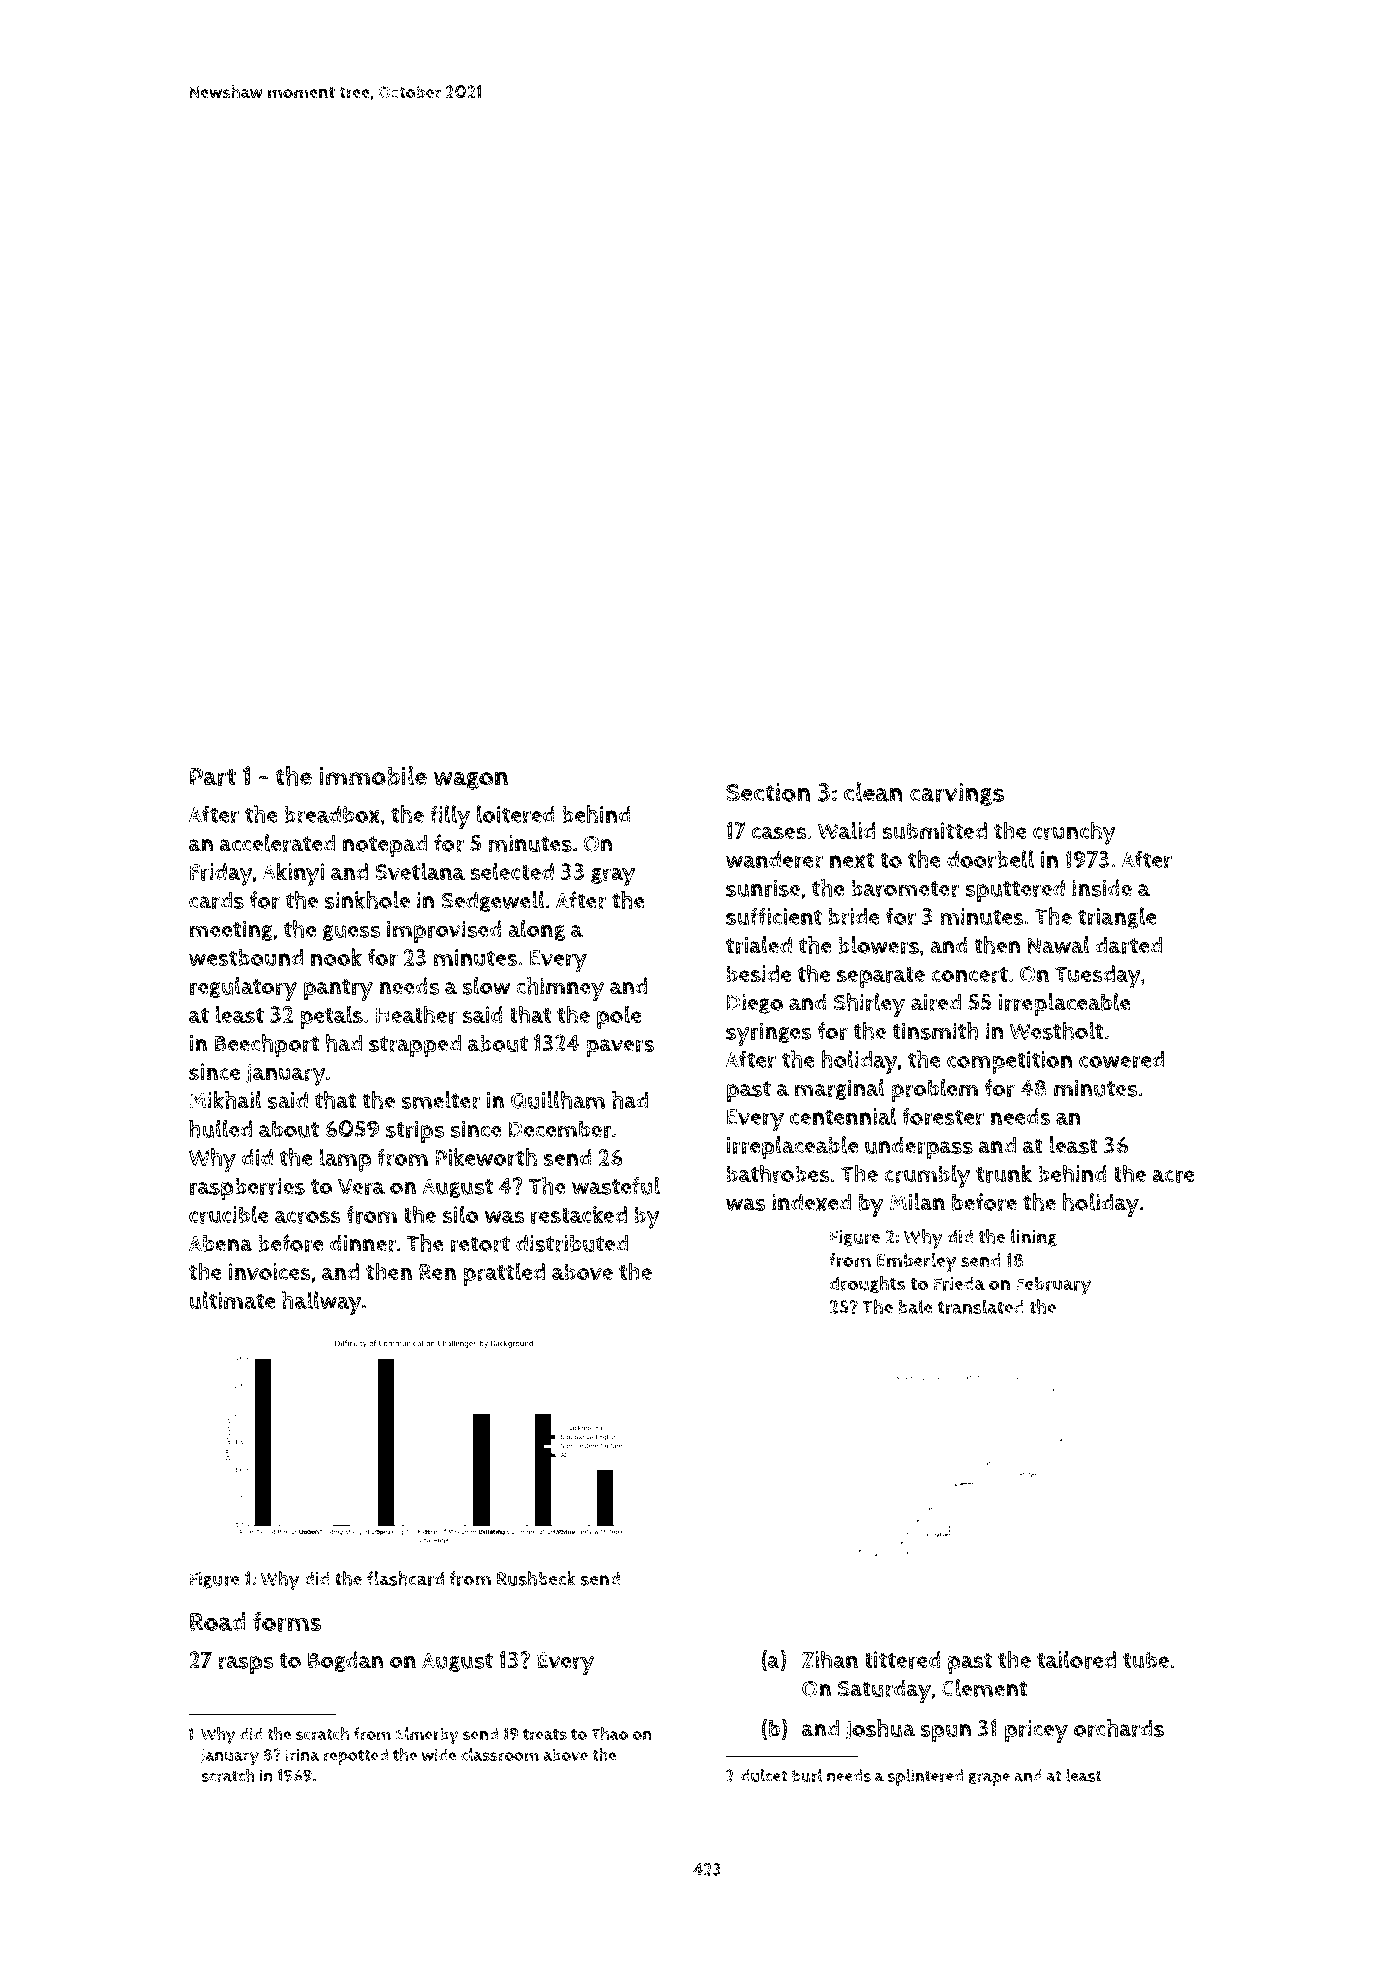 The height and width of the screenshot is (1969, 1386). Describe the element at coordinates (516, 814) in the screenshot. I see `loitered` at that location.
